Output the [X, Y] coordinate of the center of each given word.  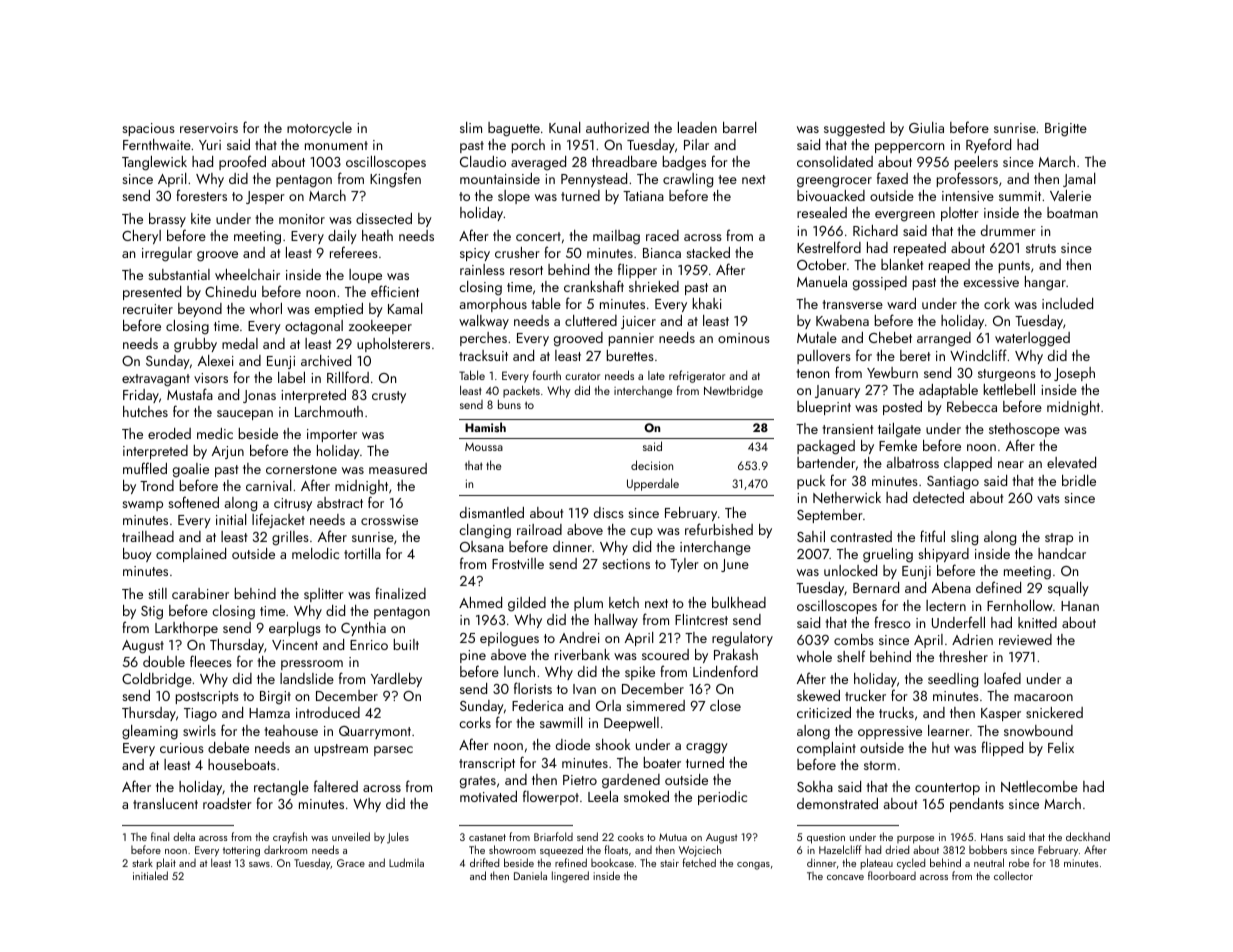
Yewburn [892, 372]
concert [538, 236]
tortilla [362, 553]
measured [398, 468]
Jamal [1079, 180]
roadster [227, 803]
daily [342, 237]
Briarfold [553, 836]
